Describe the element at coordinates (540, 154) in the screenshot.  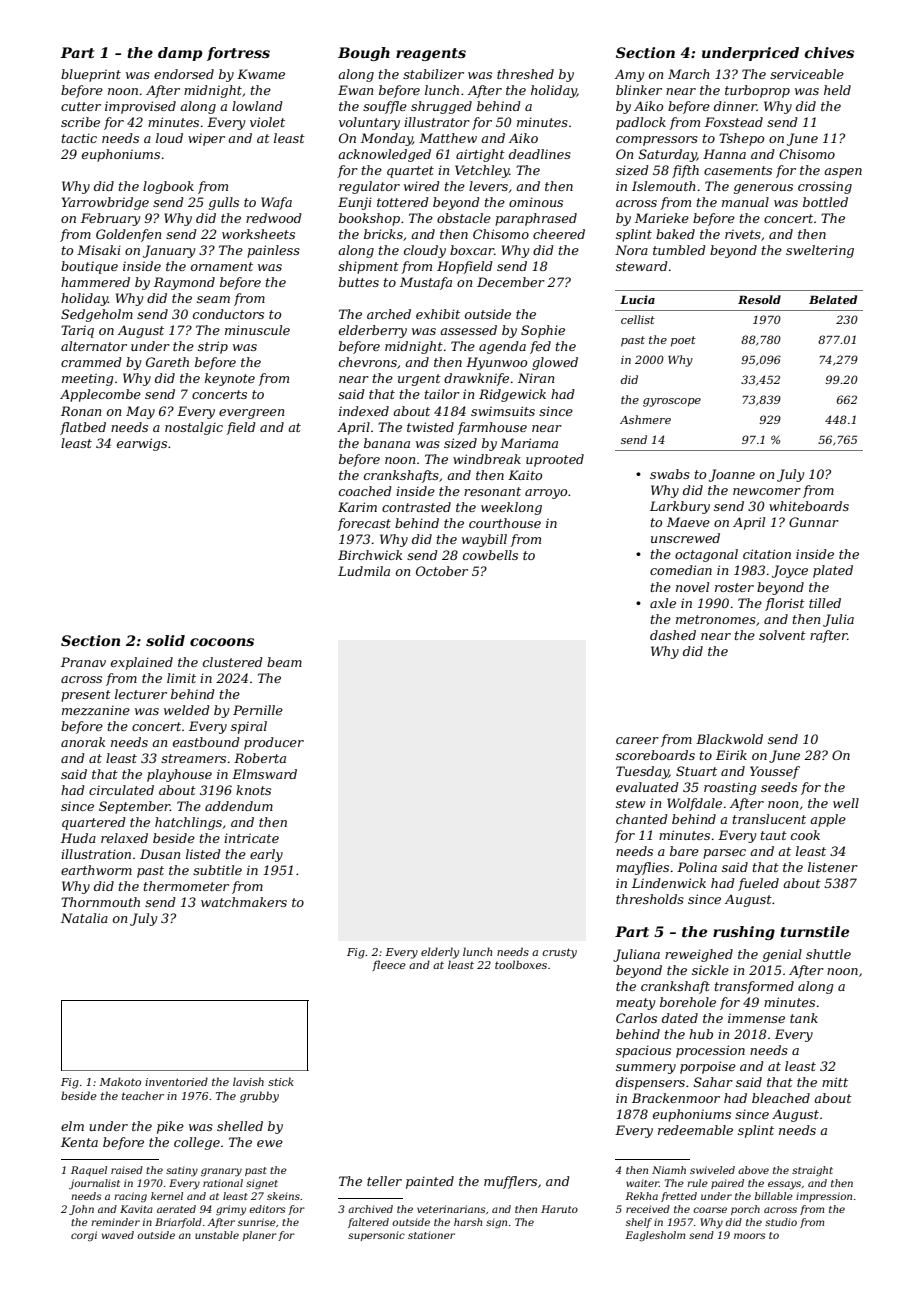
I see `deadlines` at that location.
